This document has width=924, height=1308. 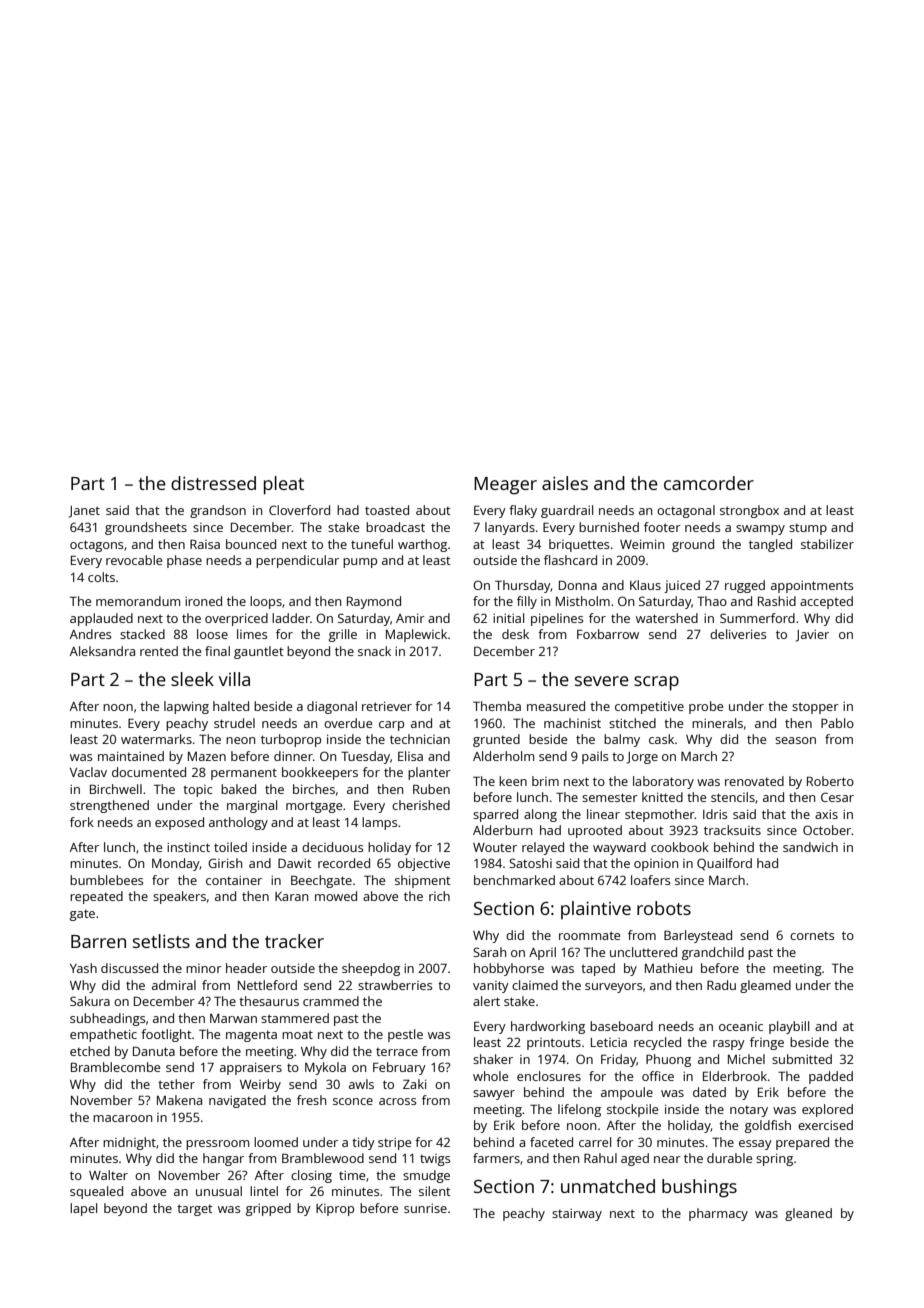 I want to click on Mathieu, so click(x=668, y=968).
